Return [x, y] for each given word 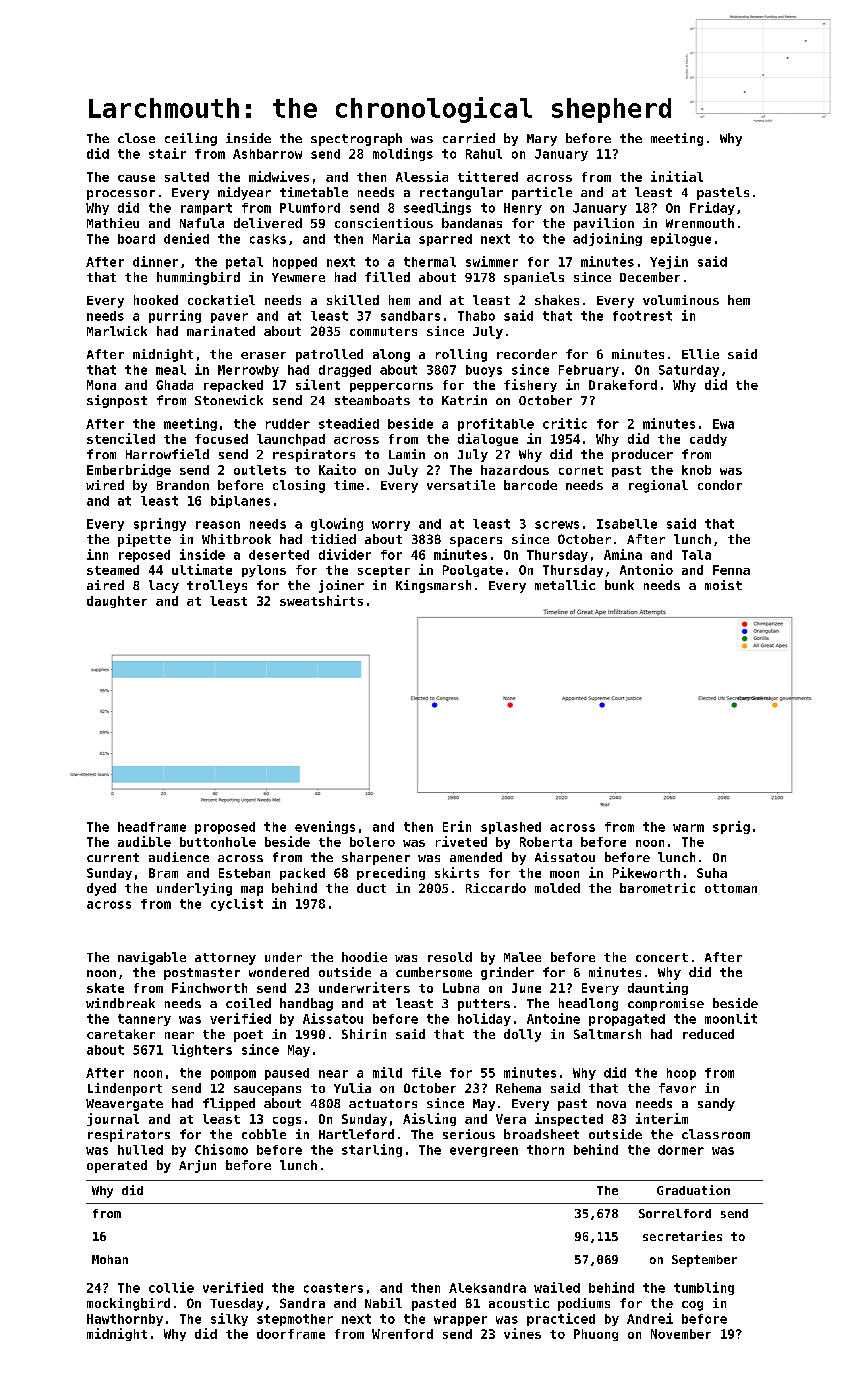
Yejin [669, 262]
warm [688, 828]
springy [160, 524]
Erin [457, 826]
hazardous [515, 470]
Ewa [723, 424]
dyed [101, 889]
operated [117, 1166]
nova [611, 1104]
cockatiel [221, 300]
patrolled [329, 355]
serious [469, 1134]
